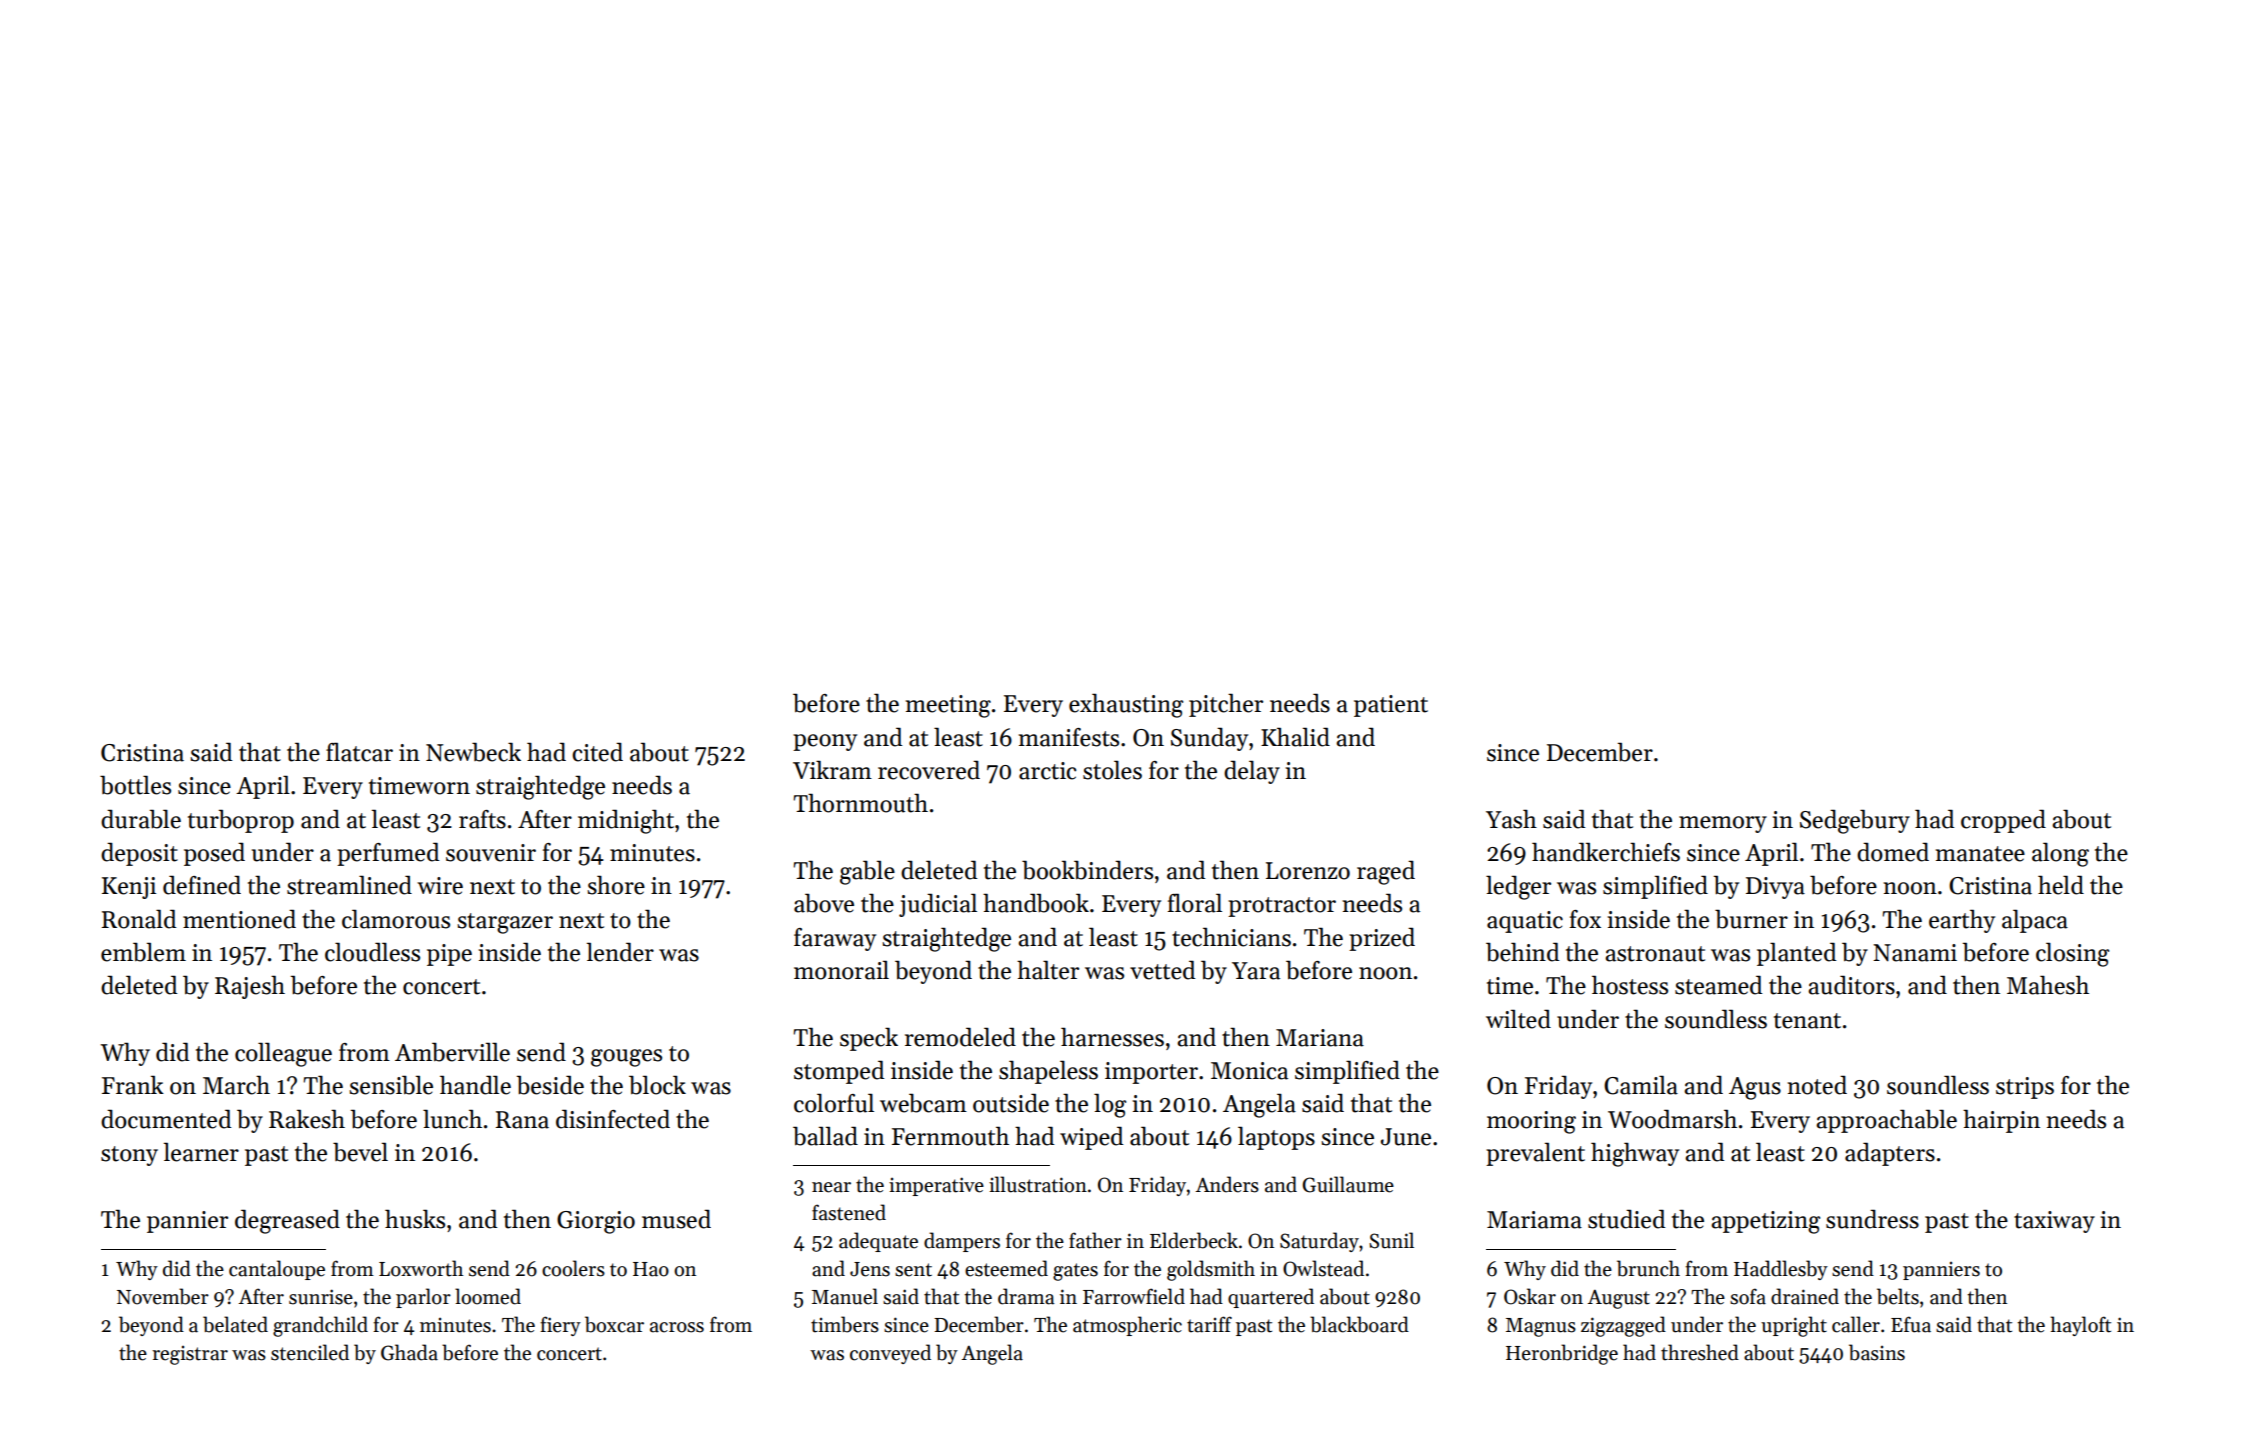  Describe the element at coordinates (1359, 1324) in the screenshot. I see `blackboard` at that location.
